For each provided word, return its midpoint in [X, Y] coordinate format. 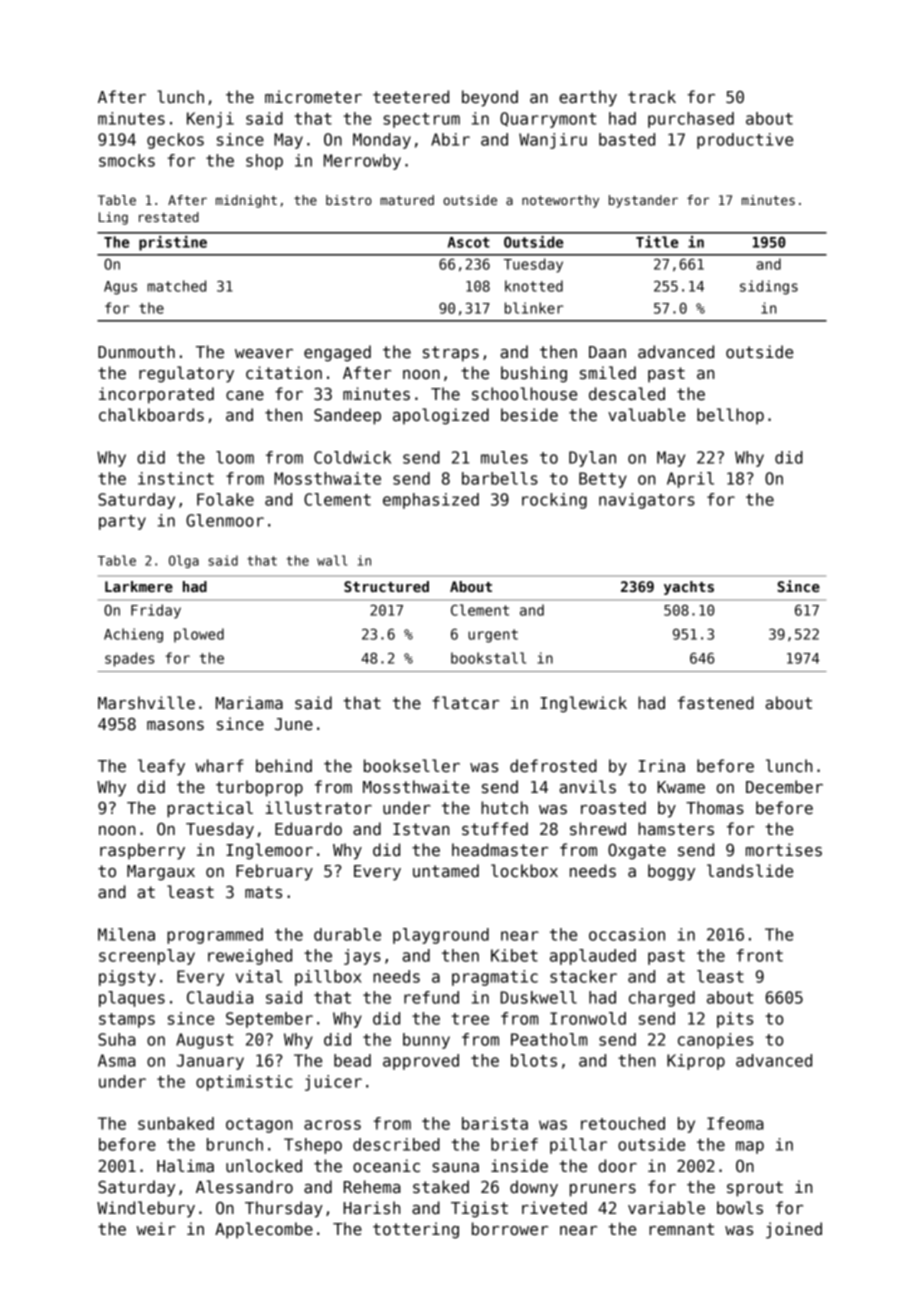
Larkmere [139, 586]
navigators [647, 501]
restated [169, 217]
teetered [411, 97]
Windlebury [146, 1209]
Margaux [161, 873]
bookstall [488, 658]
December [784, 787]
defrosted [553, 766]
